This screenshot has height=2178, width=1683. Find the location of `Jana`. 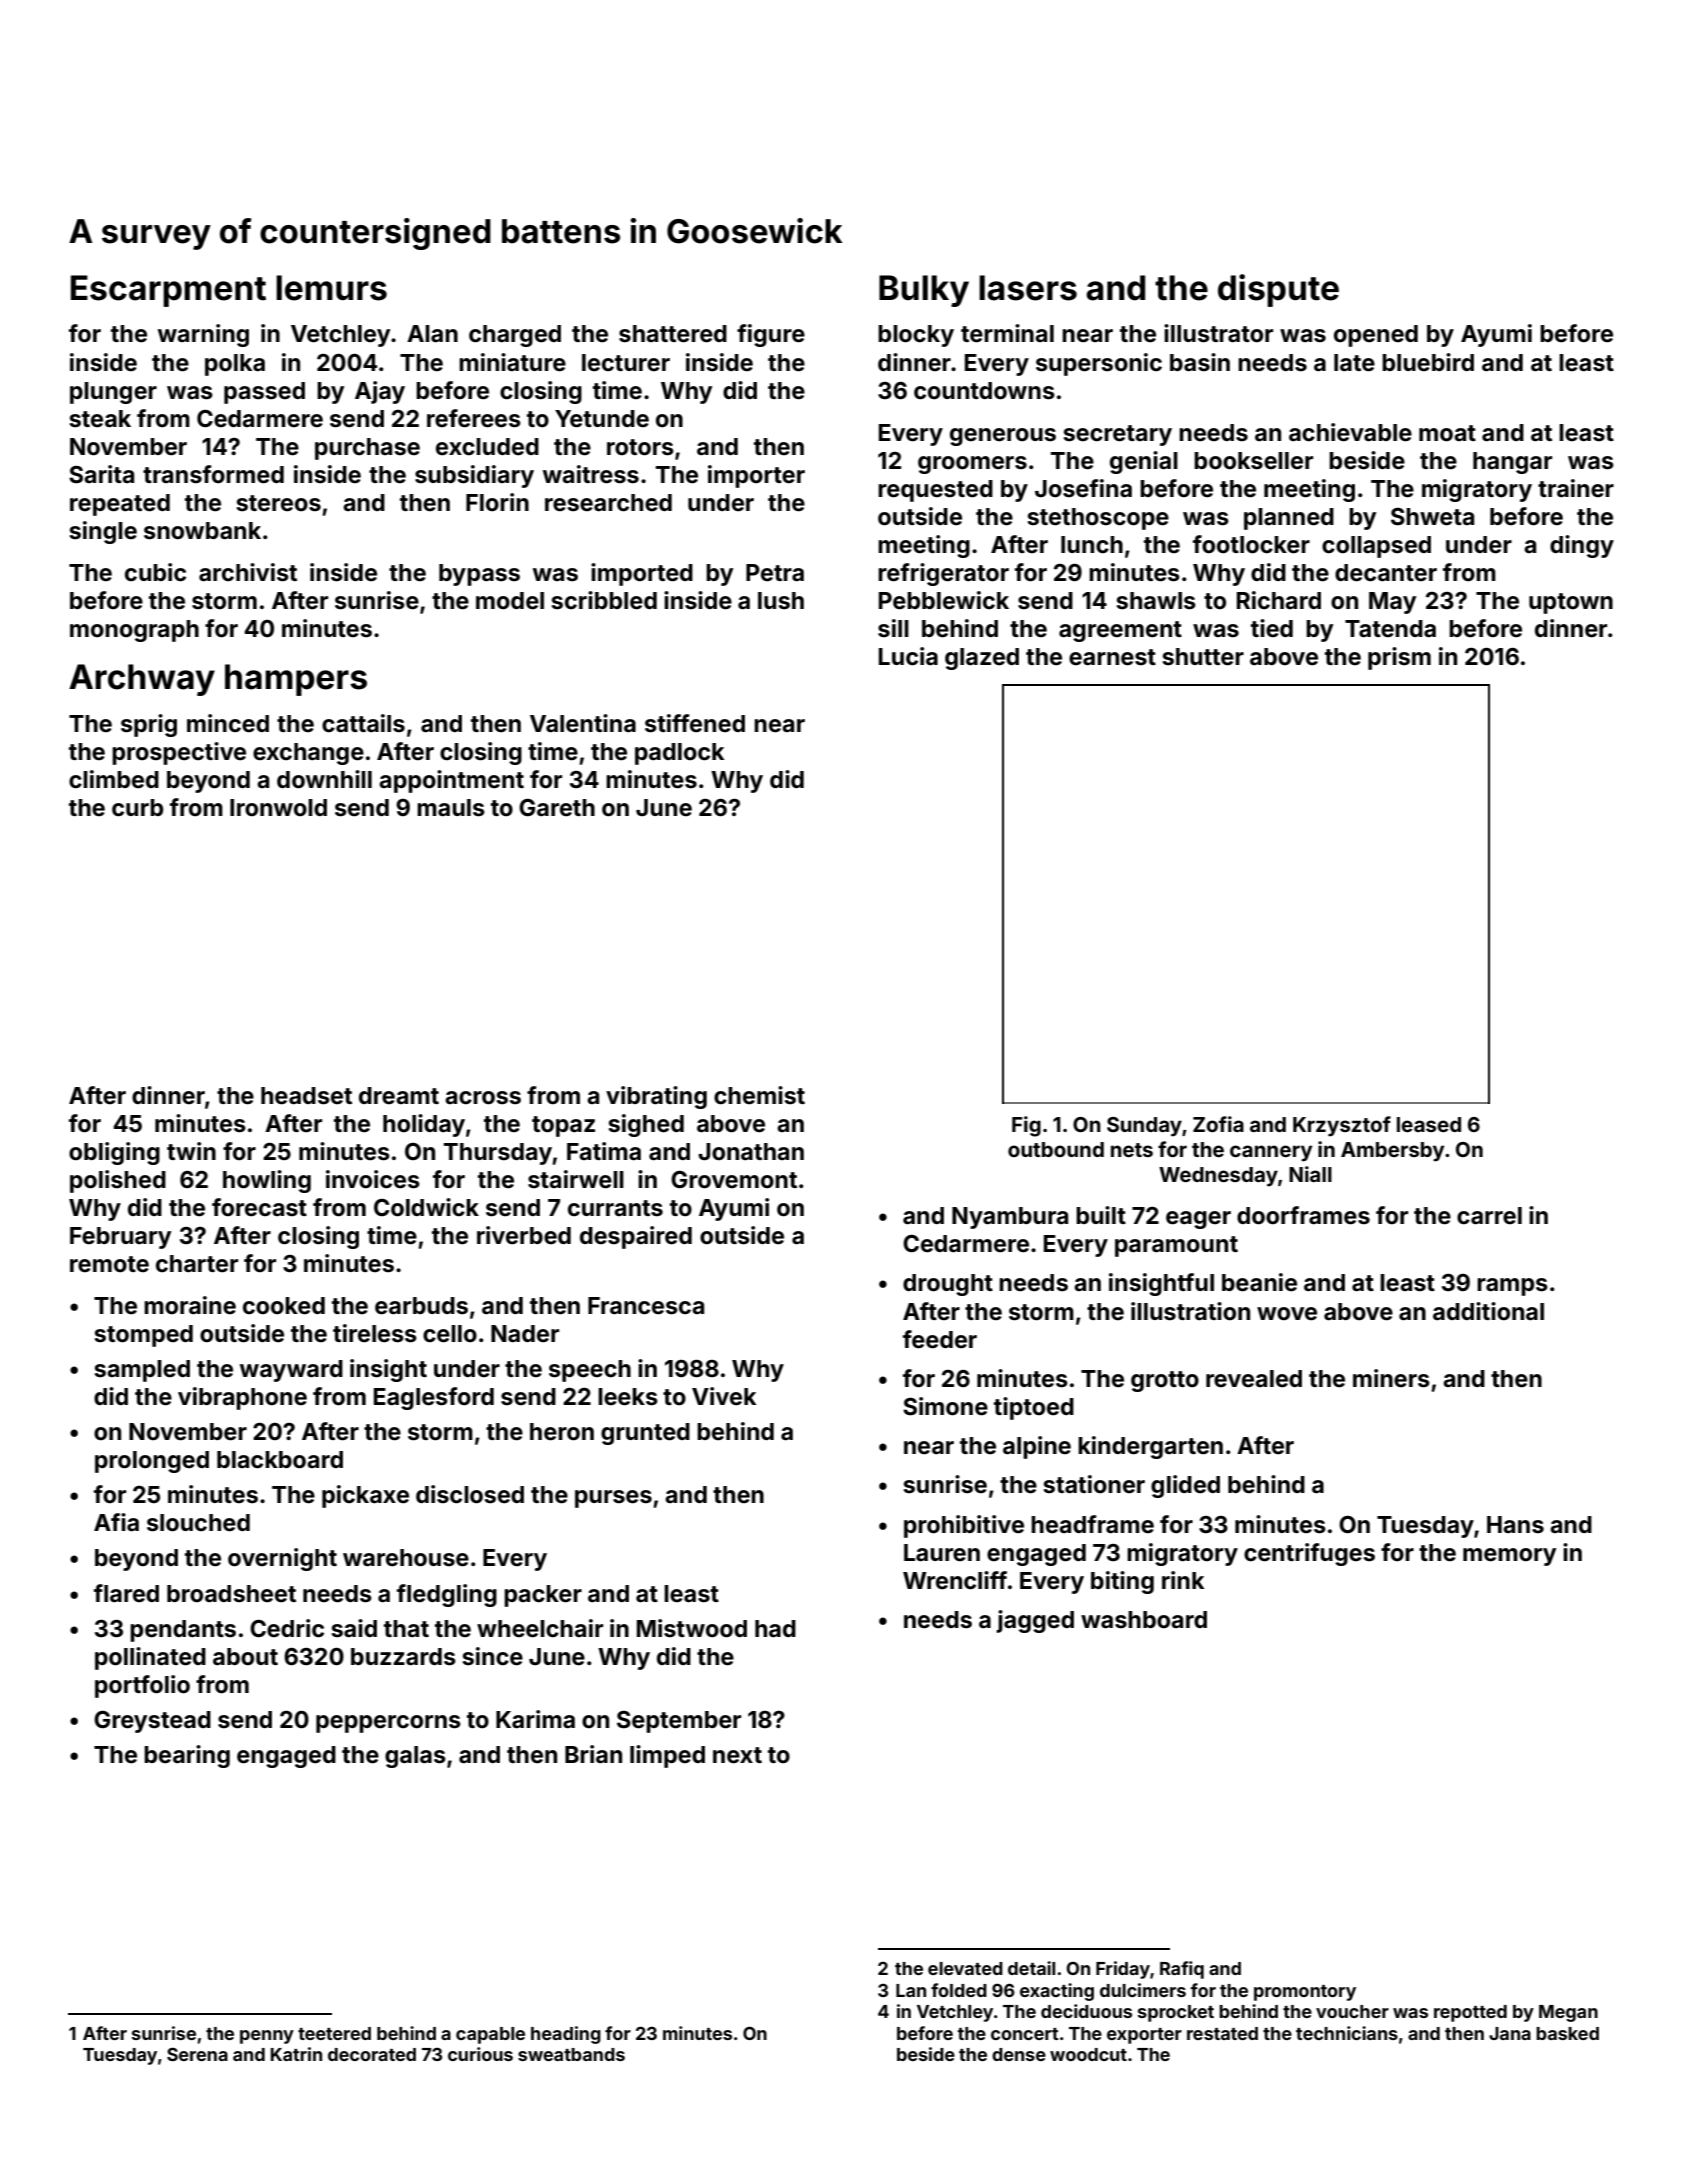

Jana is located at coordinates (1510, 2033).
